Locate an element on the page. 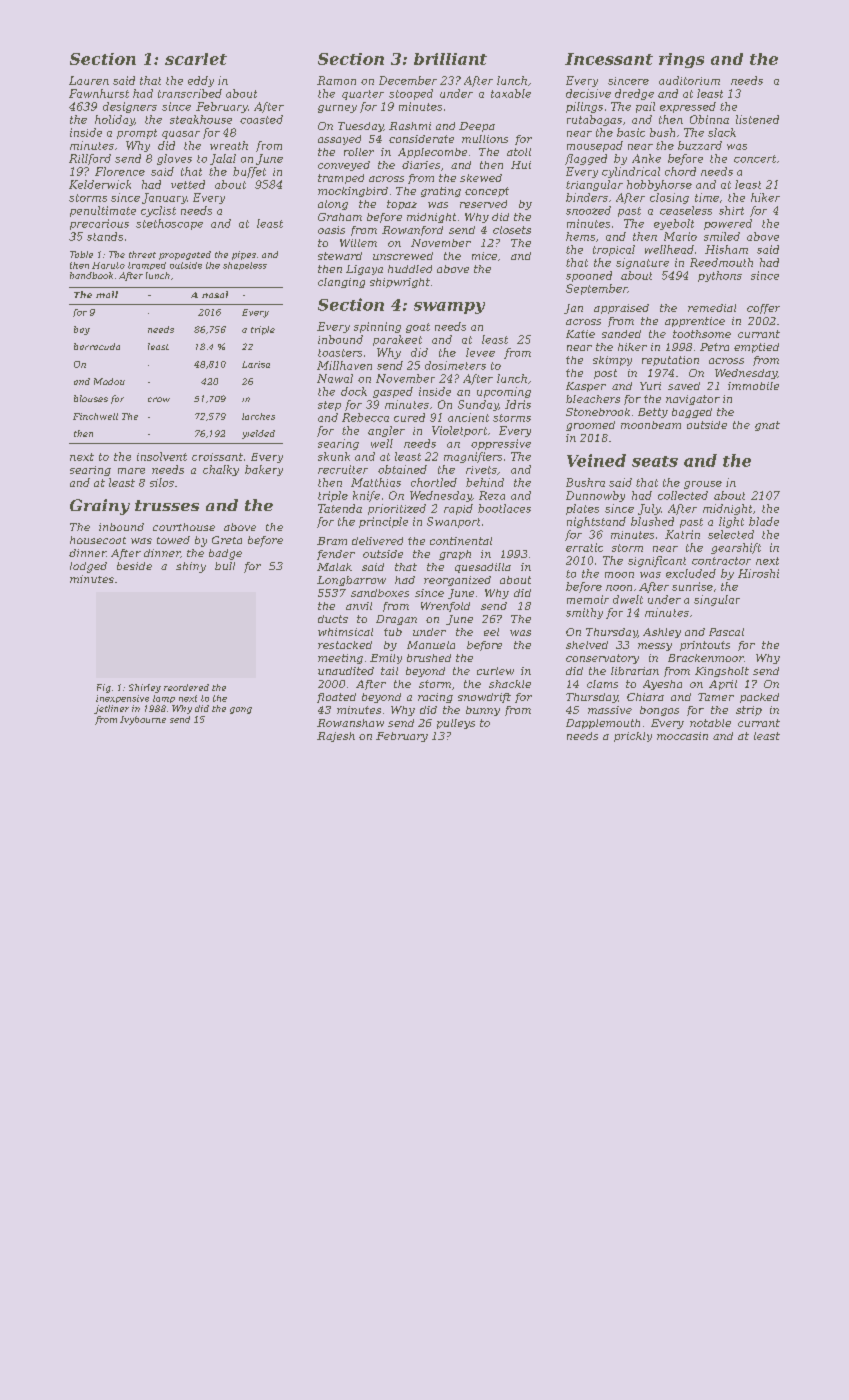 This page has height=1400, width=849. gurney is located at coordinates (337, 109).
